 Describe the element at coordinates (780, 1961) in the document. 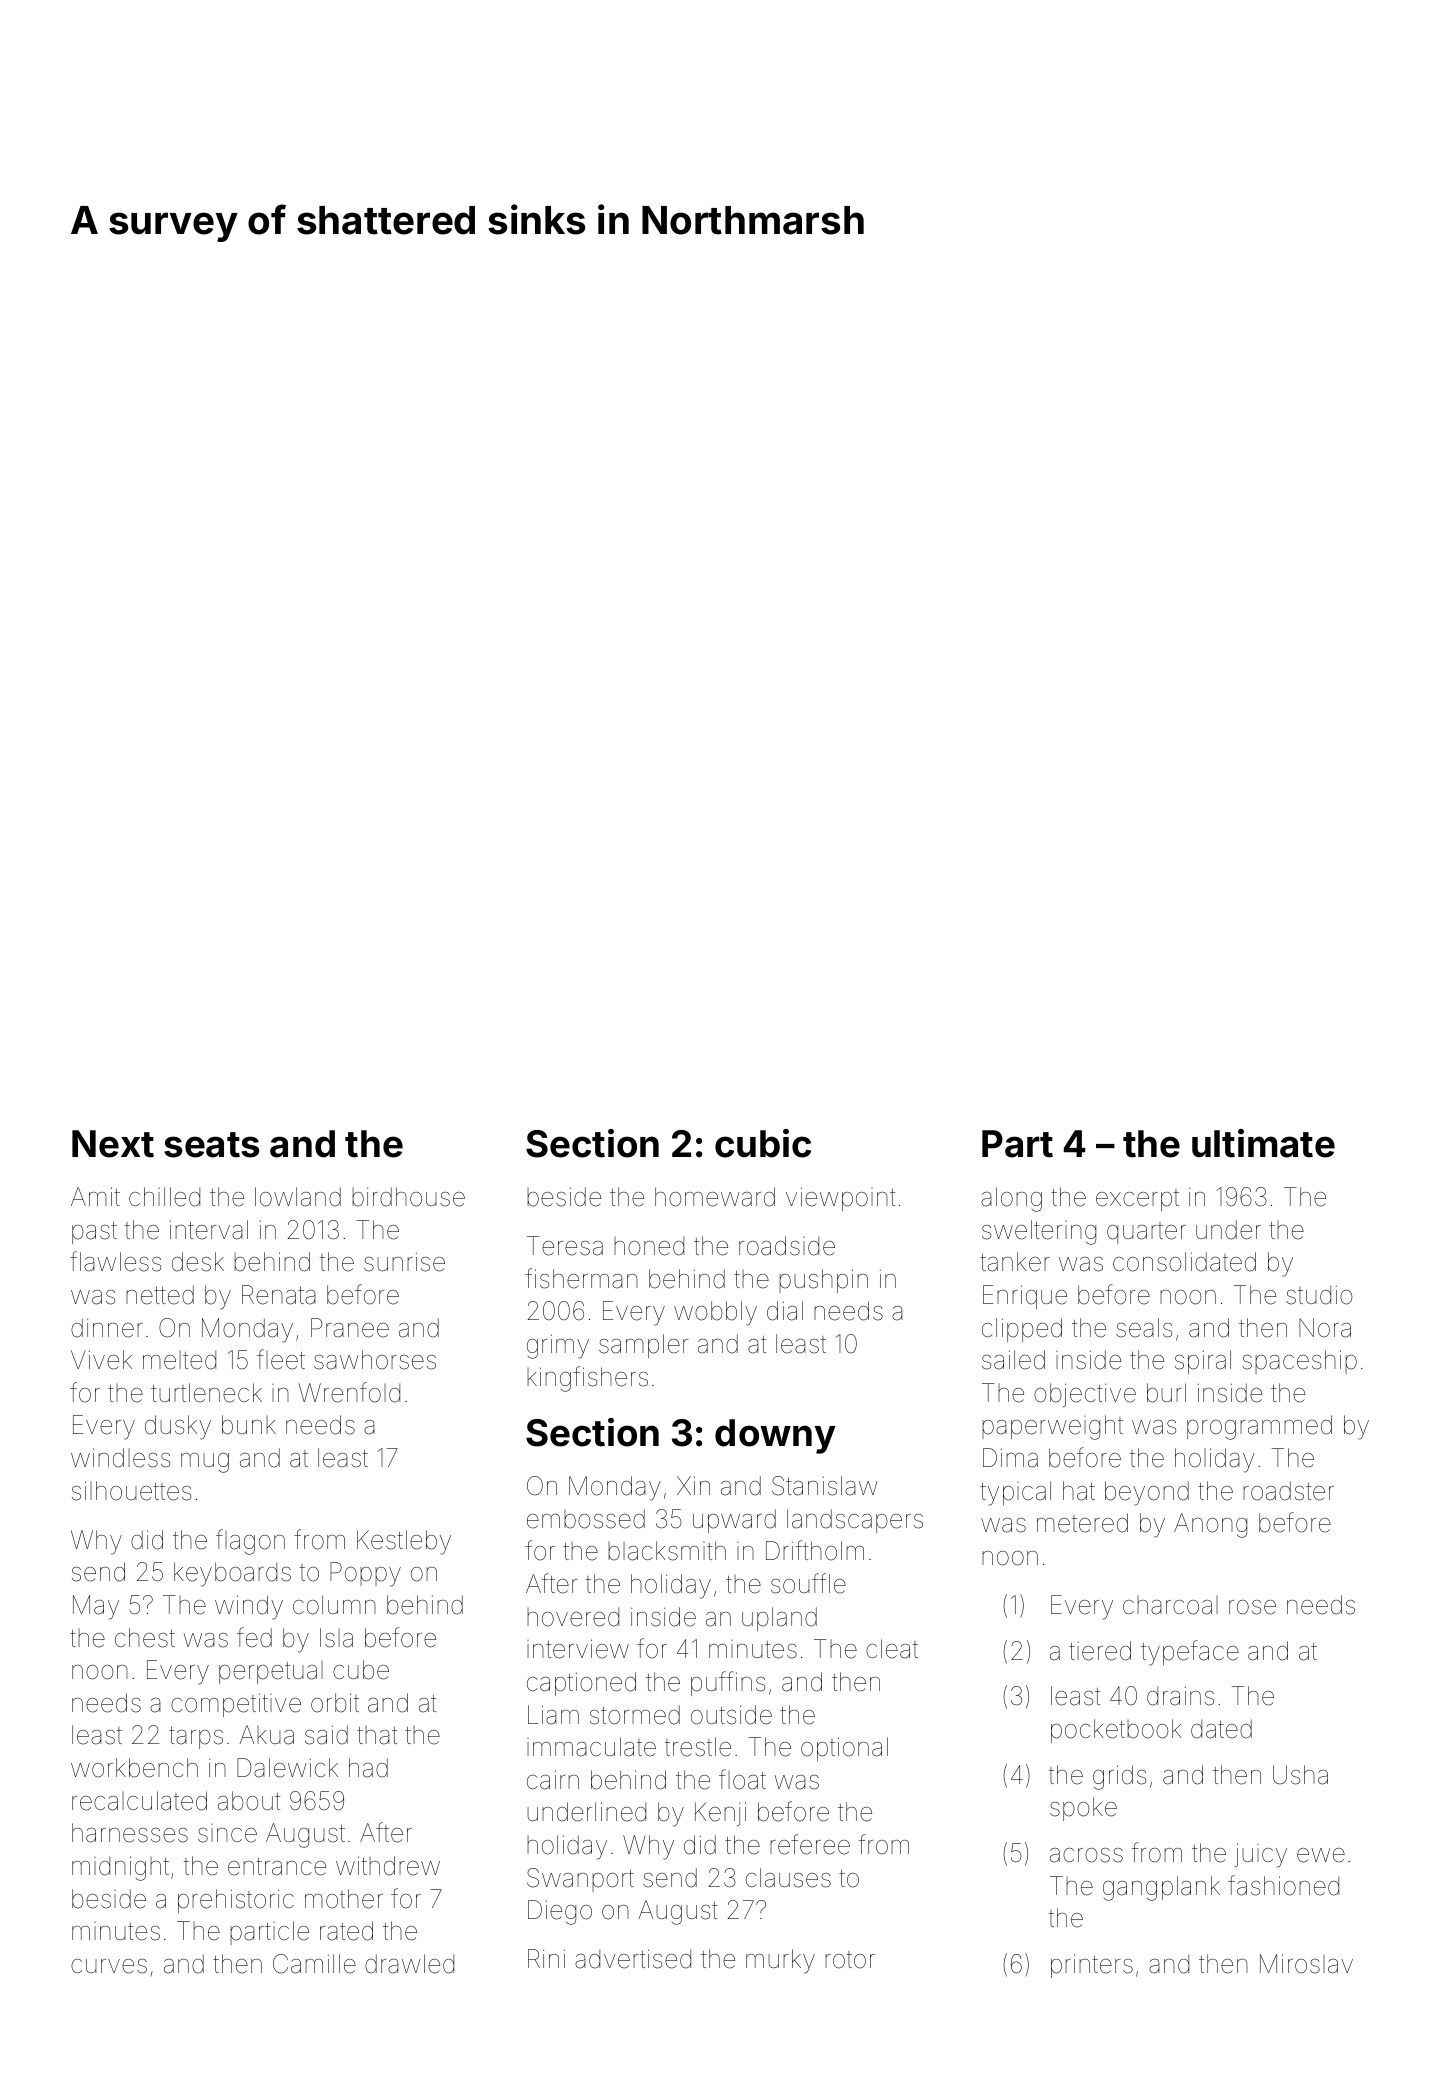

I see `murky` at that location.
